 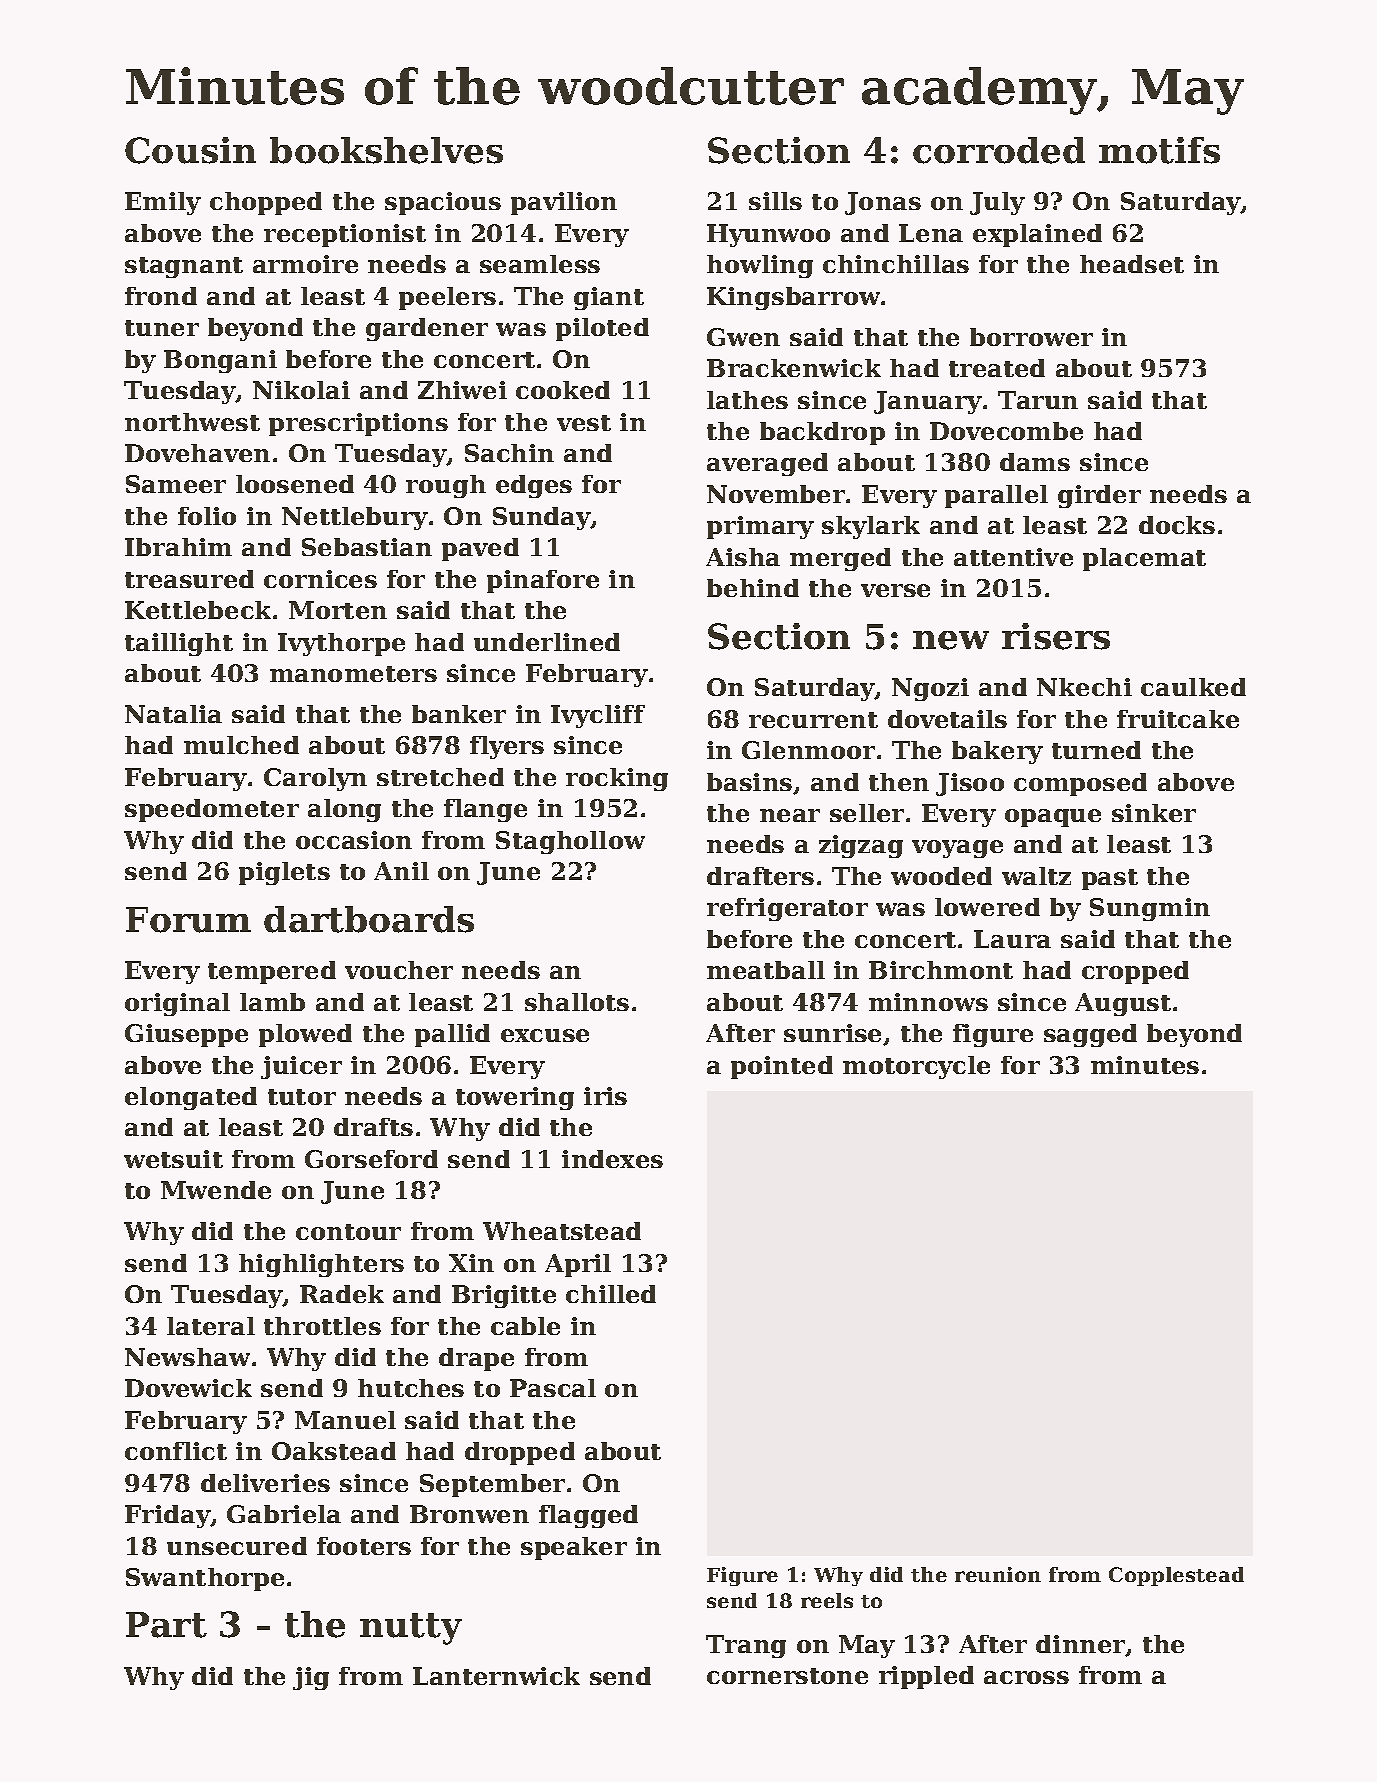 What do you see at coordinates (775, 201) in the screenshot?
I see `sills` at bounding box center [775, 201].
